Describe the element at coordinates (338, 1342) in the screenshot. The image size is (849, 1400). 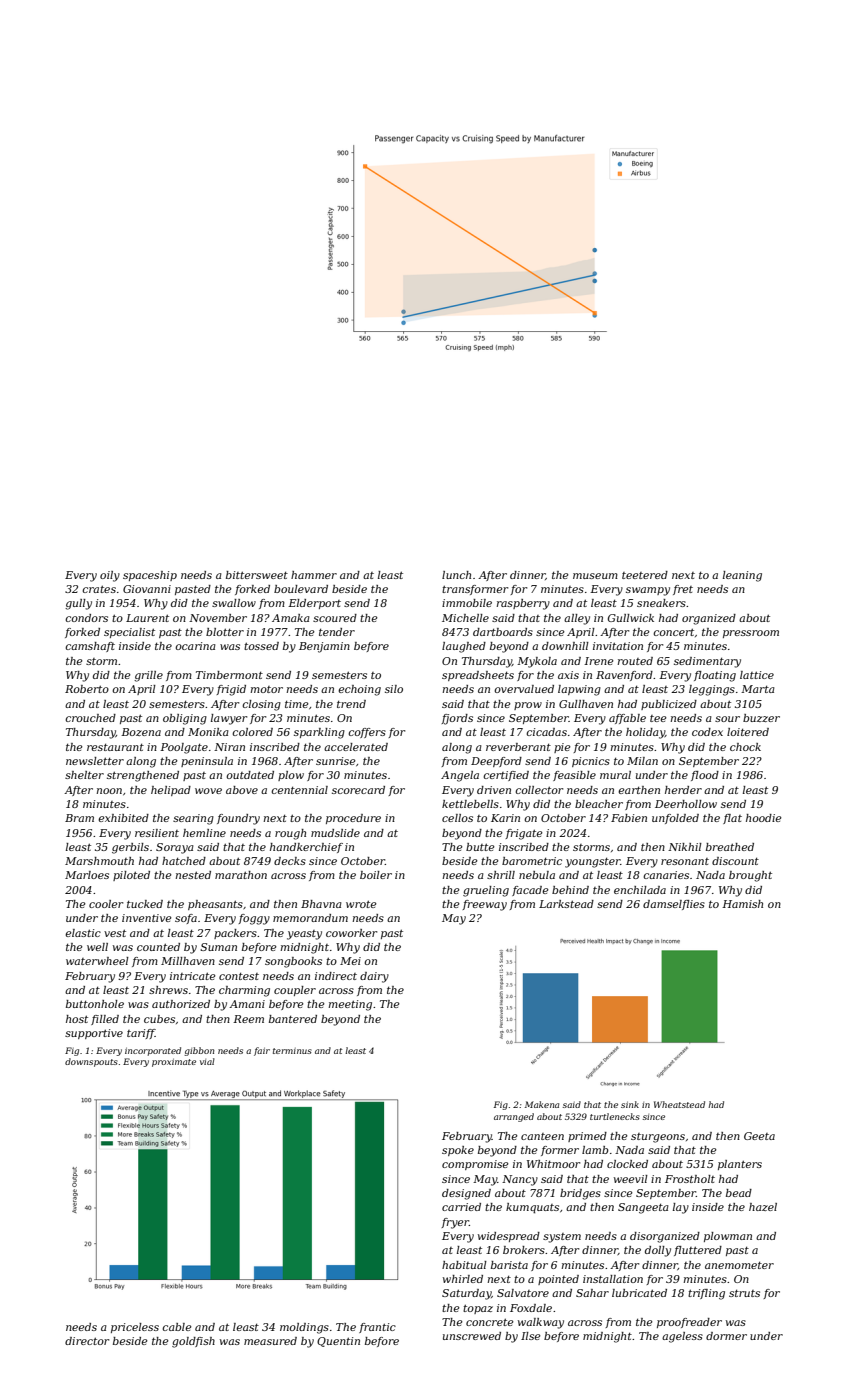
I see `Quentin` at that location.
